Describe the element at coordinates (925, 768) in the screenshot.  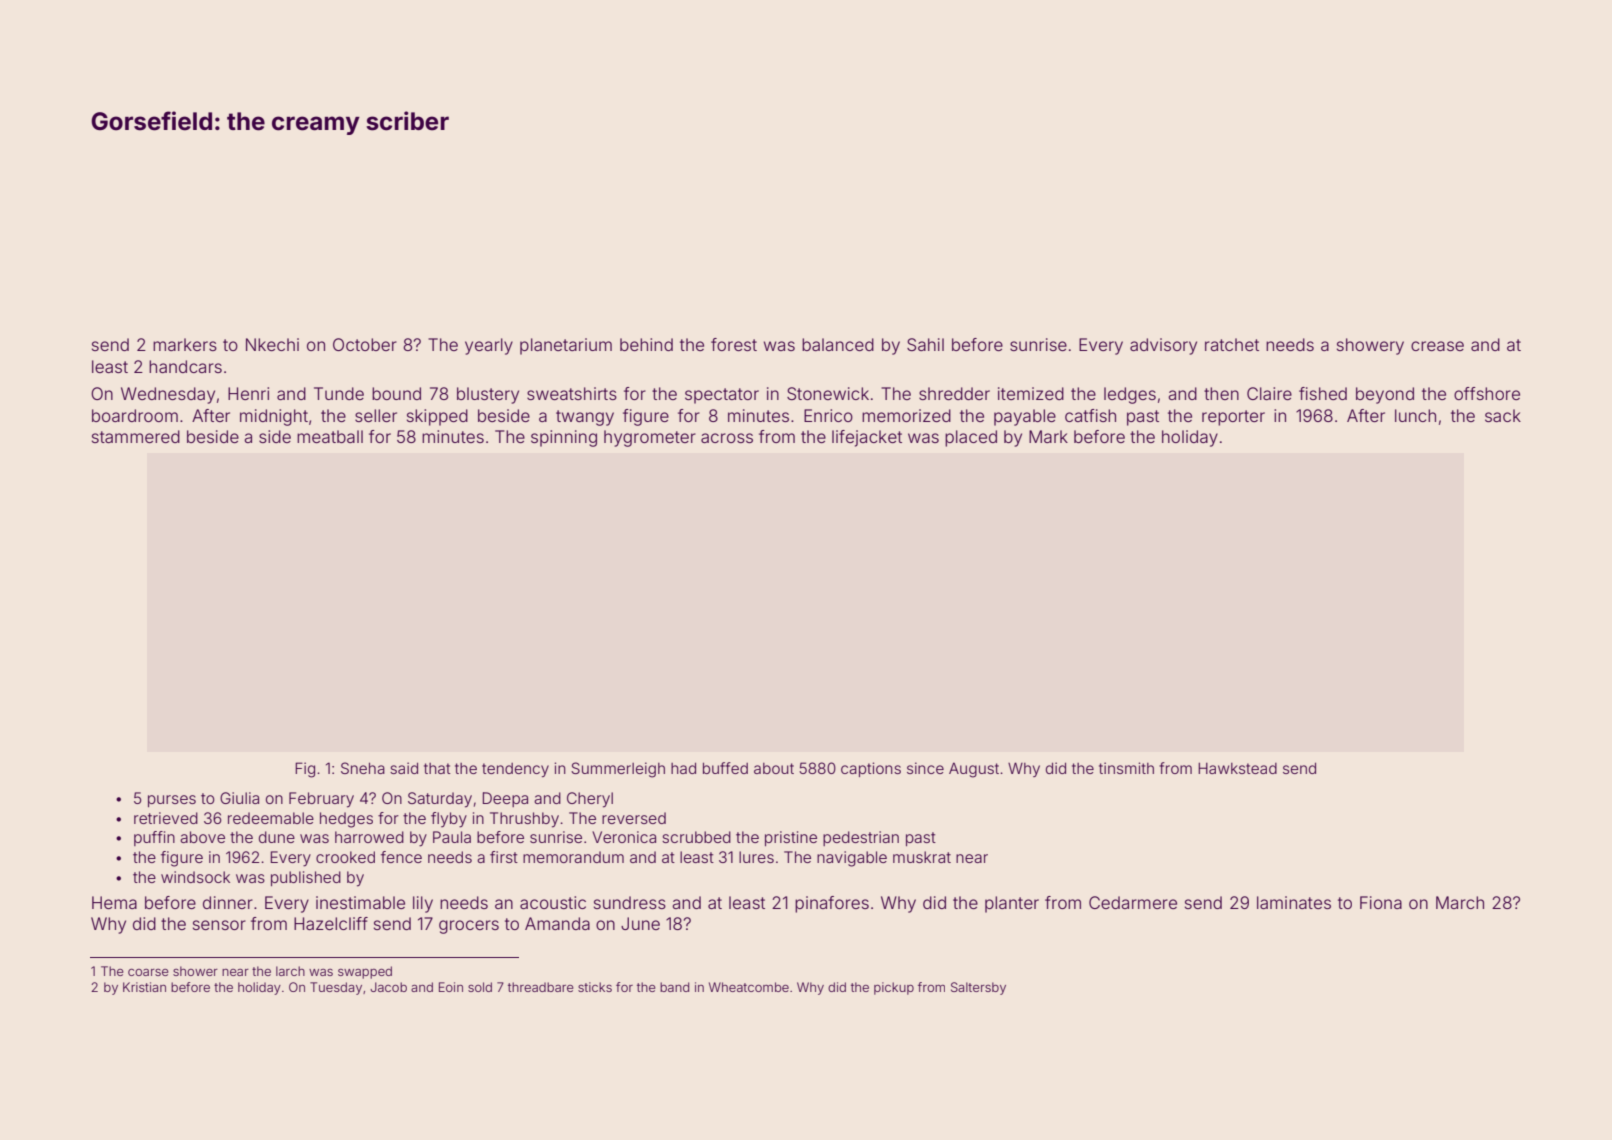
I see `since` at that location.
